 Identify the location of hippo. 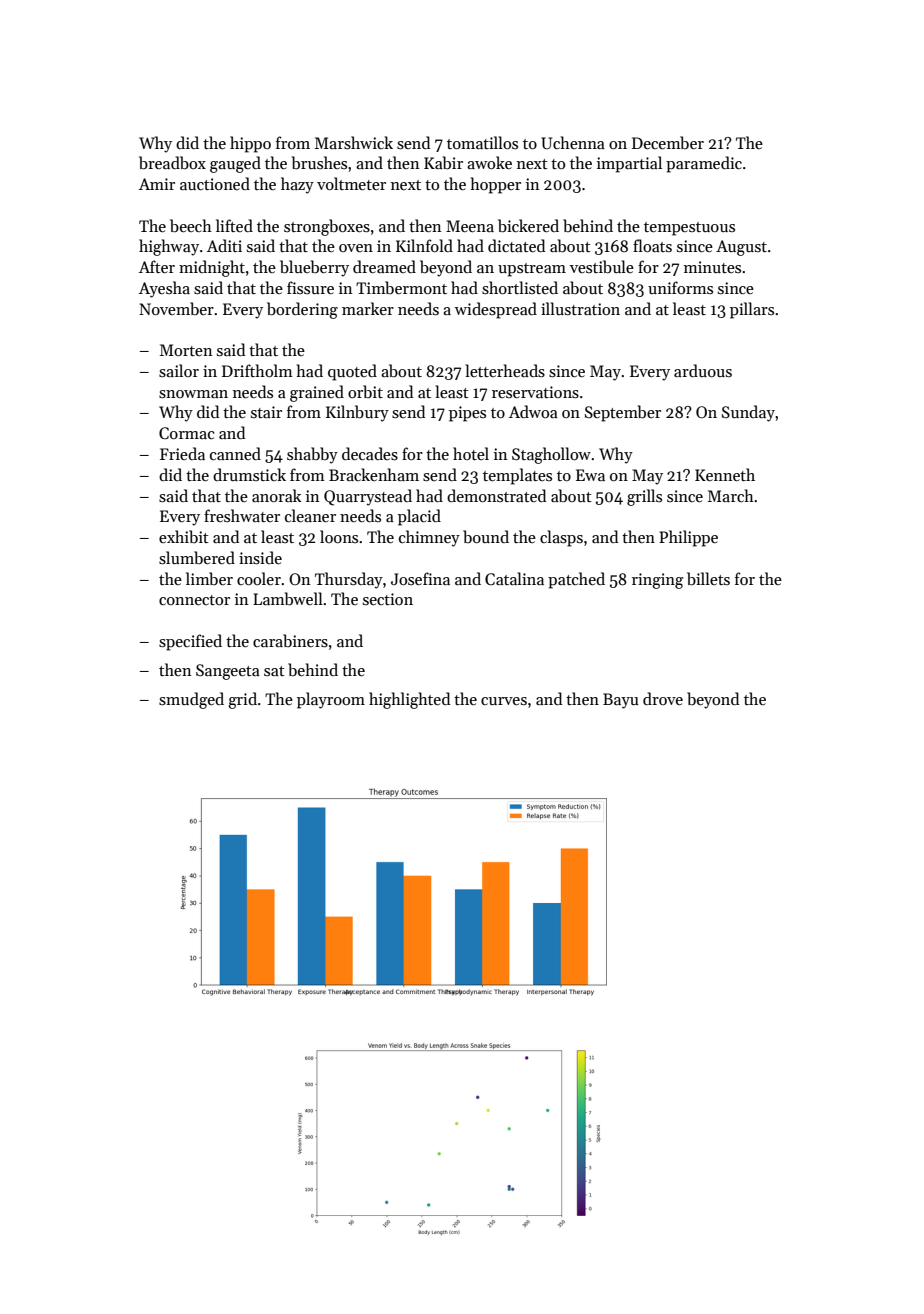
(250, 144).
